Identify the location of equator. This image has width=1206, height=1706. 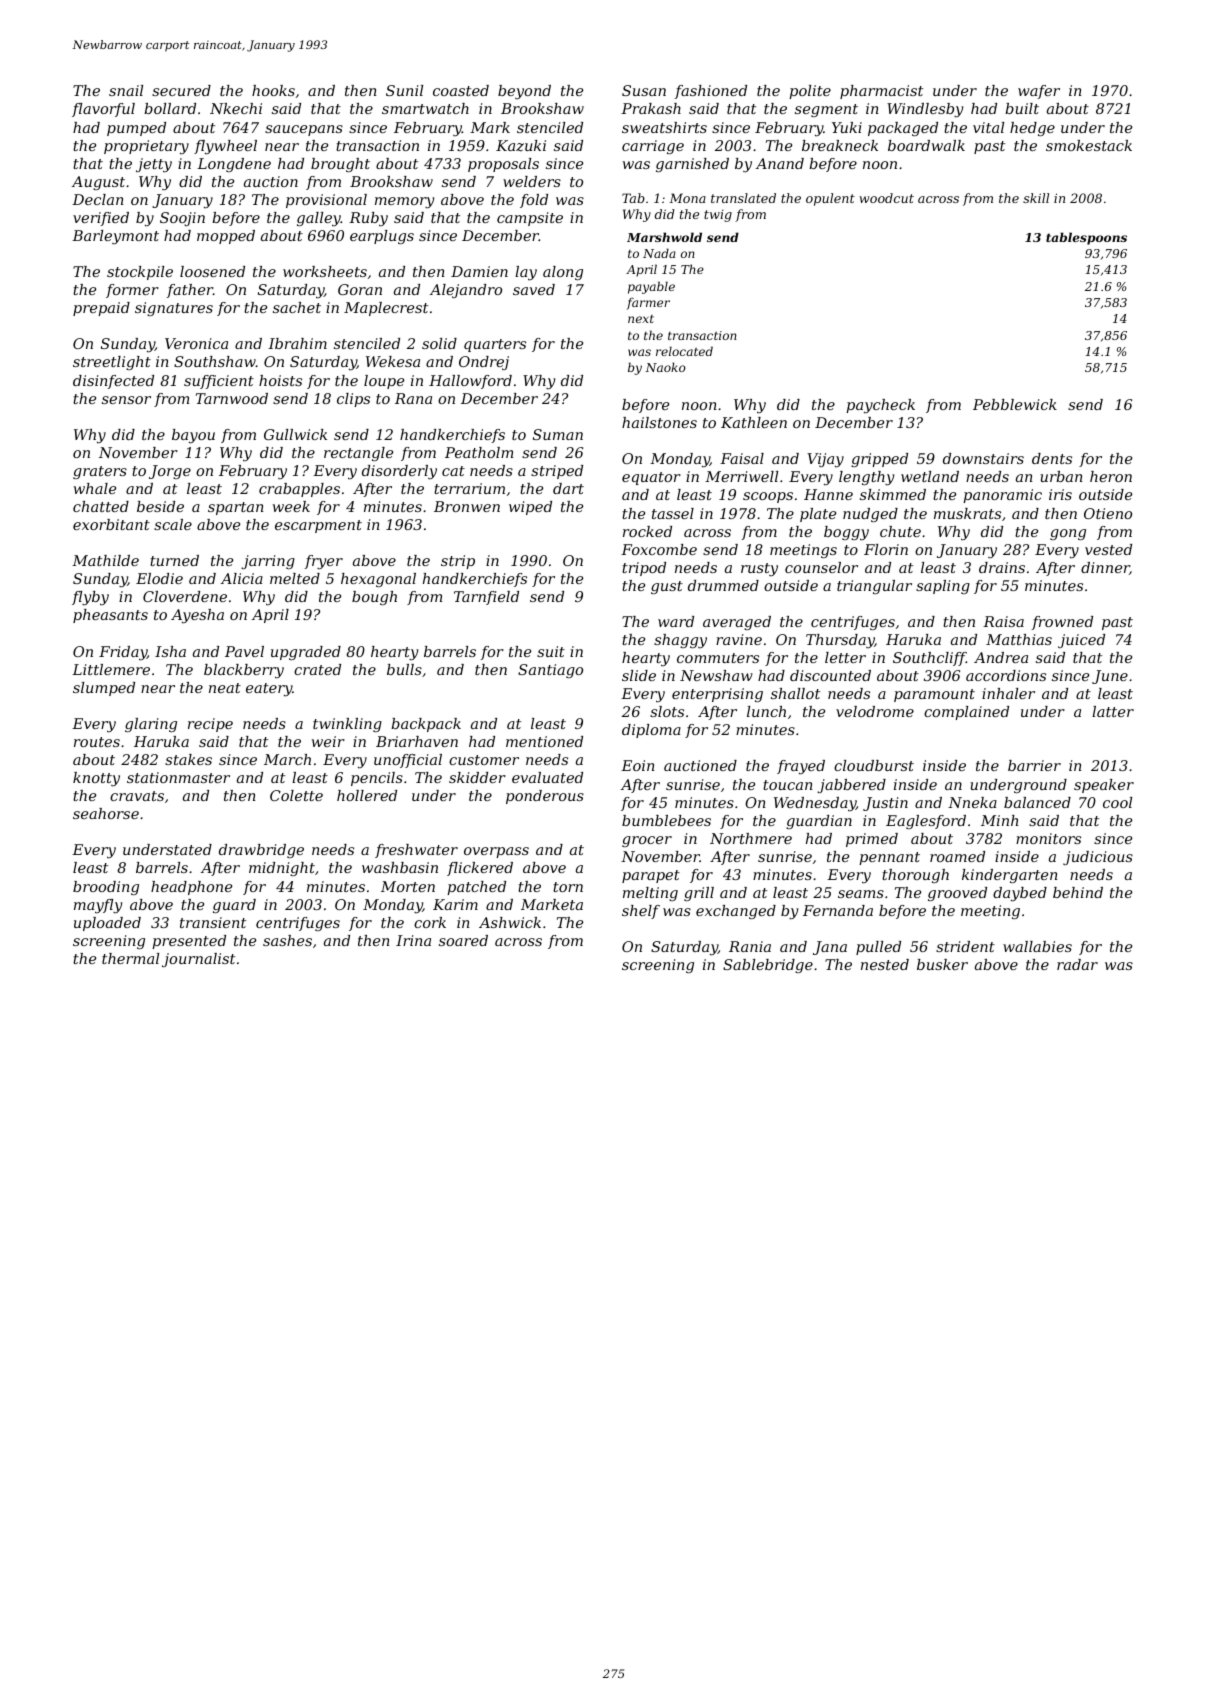
(651, 478).
